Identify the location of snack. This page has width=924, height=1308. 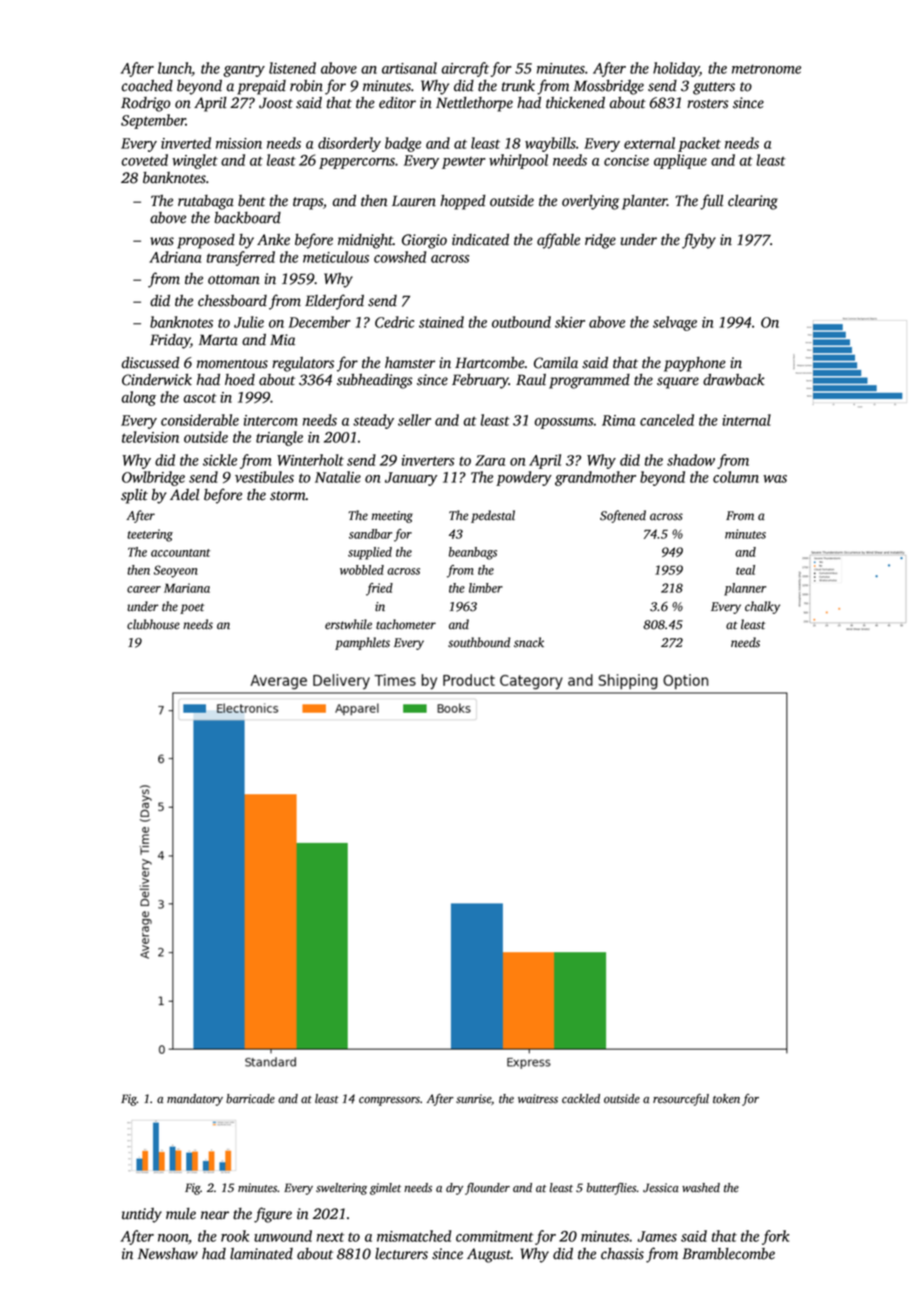
(529, 642).
